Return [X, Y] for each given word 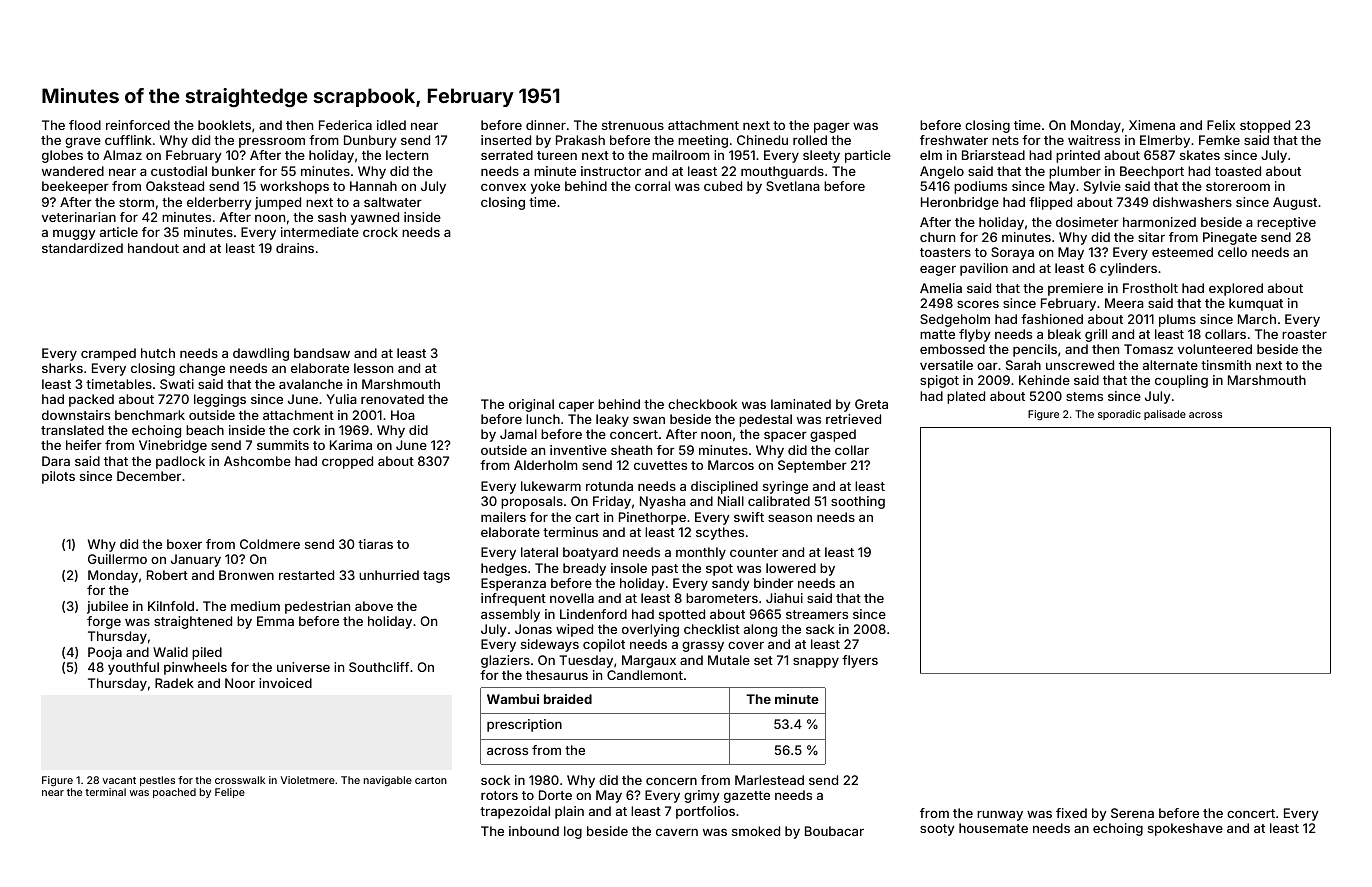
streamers [817, 614]
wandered [73, 171]
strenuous [633, 125]
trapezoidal [515, 812]
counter [754, 552]
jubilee [107, 607]
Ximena [1152, 125]
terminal [105, 792]
